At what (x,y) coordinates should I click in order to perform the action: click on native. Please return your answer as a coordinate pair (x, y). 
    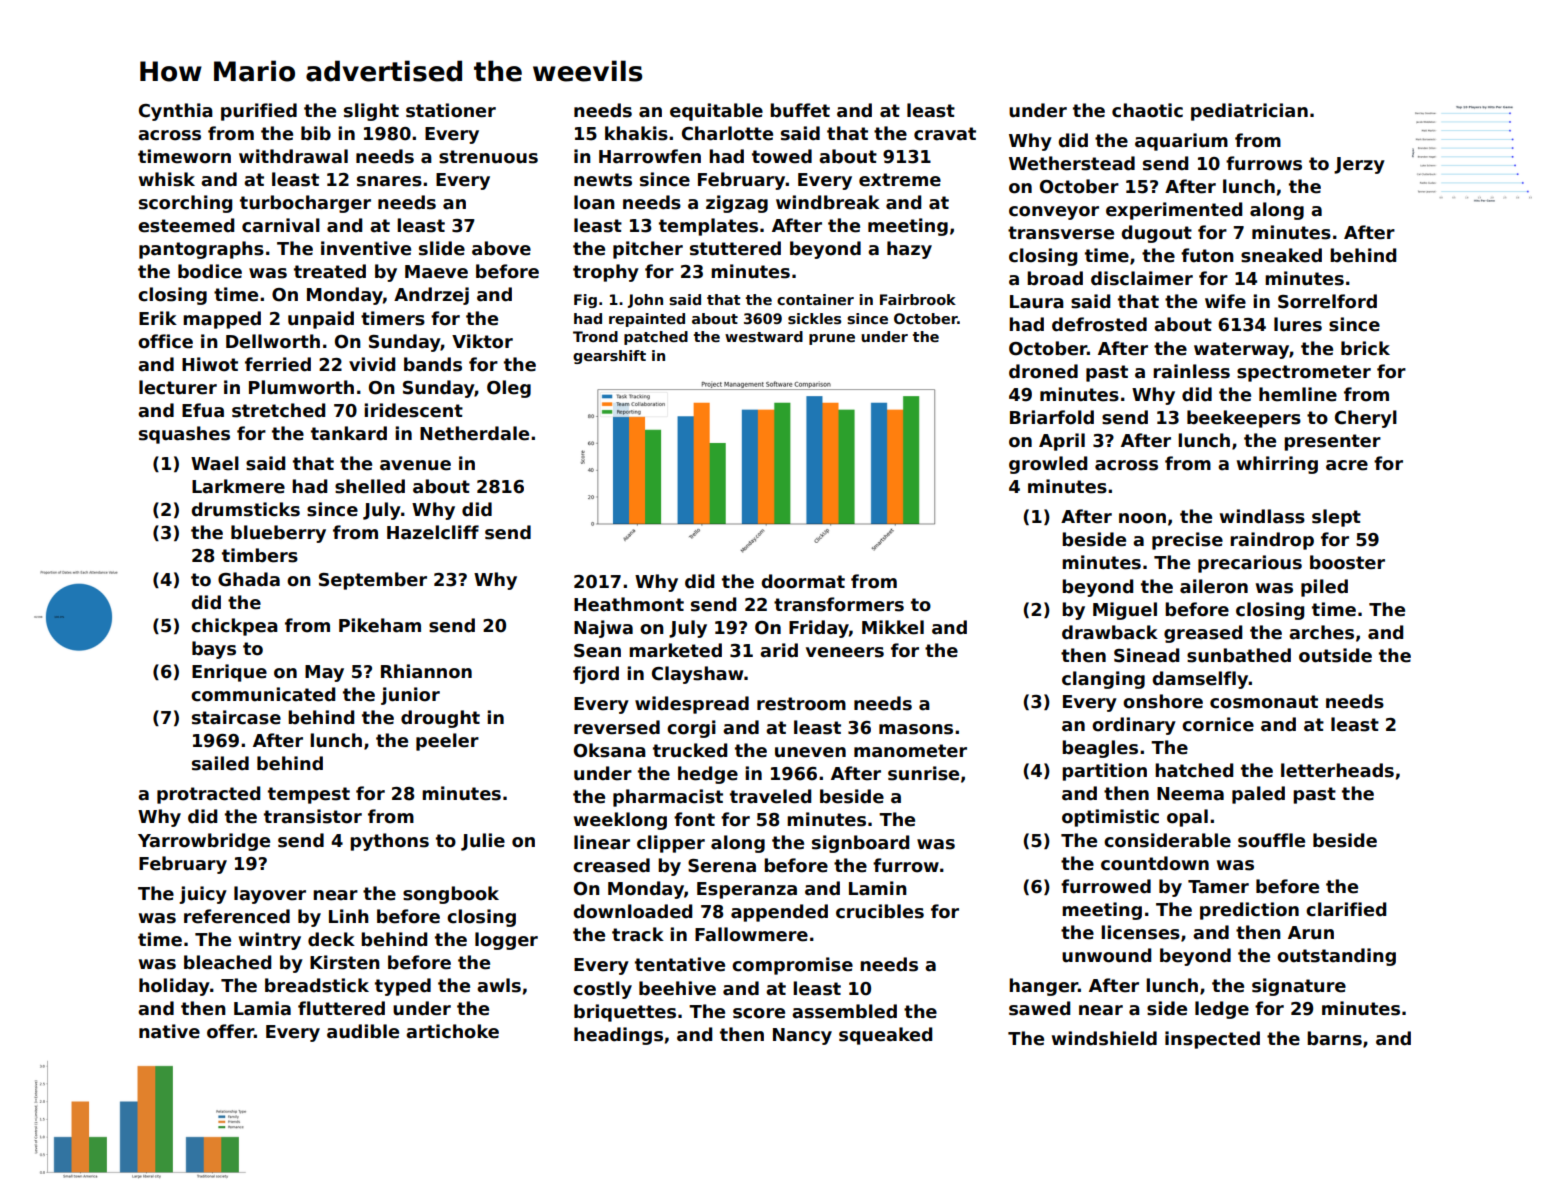
    Looking at the image, I should click on (169, 1031).
